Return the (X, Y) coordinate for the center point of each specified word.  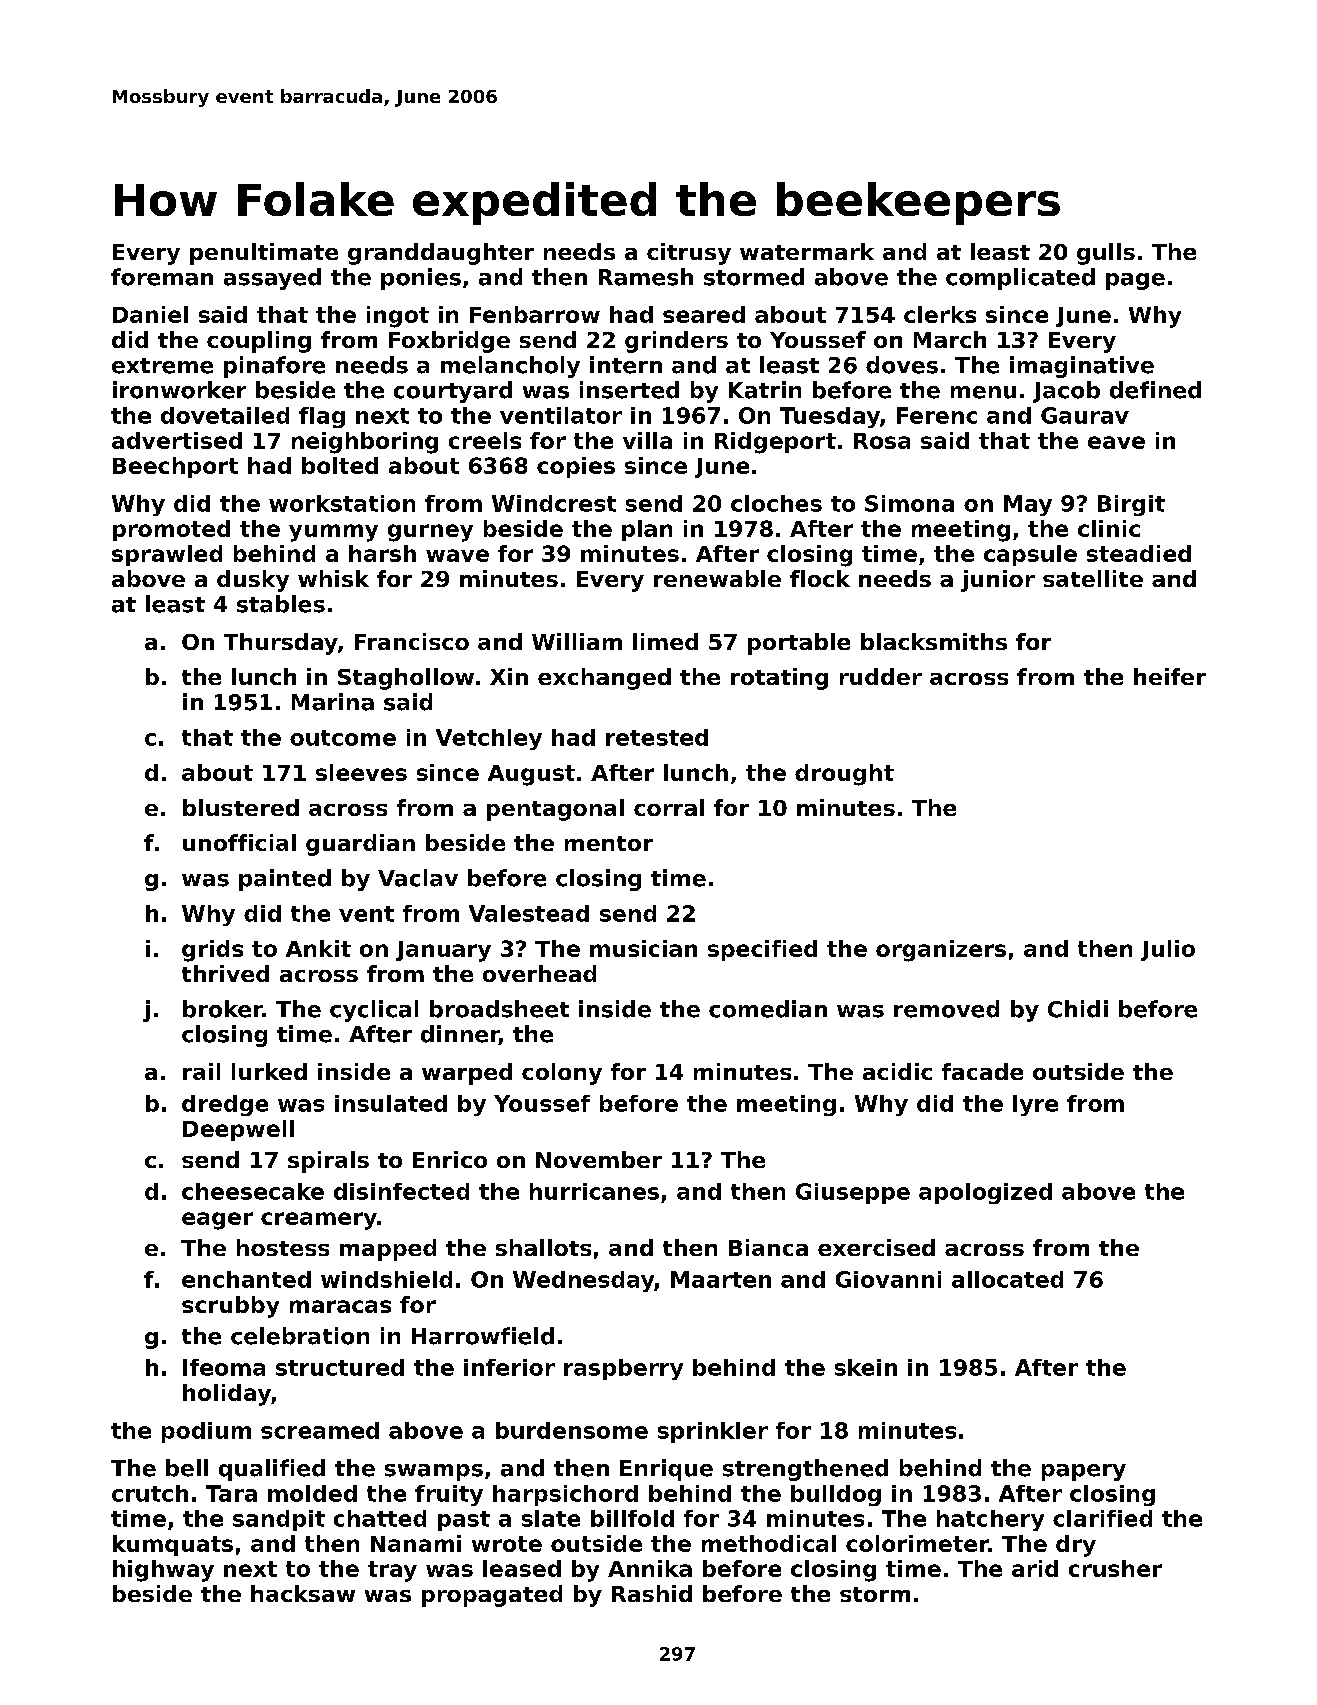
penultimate (264, 254)
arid (1035, 1568)
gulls (1106, 254)
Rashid (652, 1593)
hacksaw (303, 1593)
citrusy (689, 254)
